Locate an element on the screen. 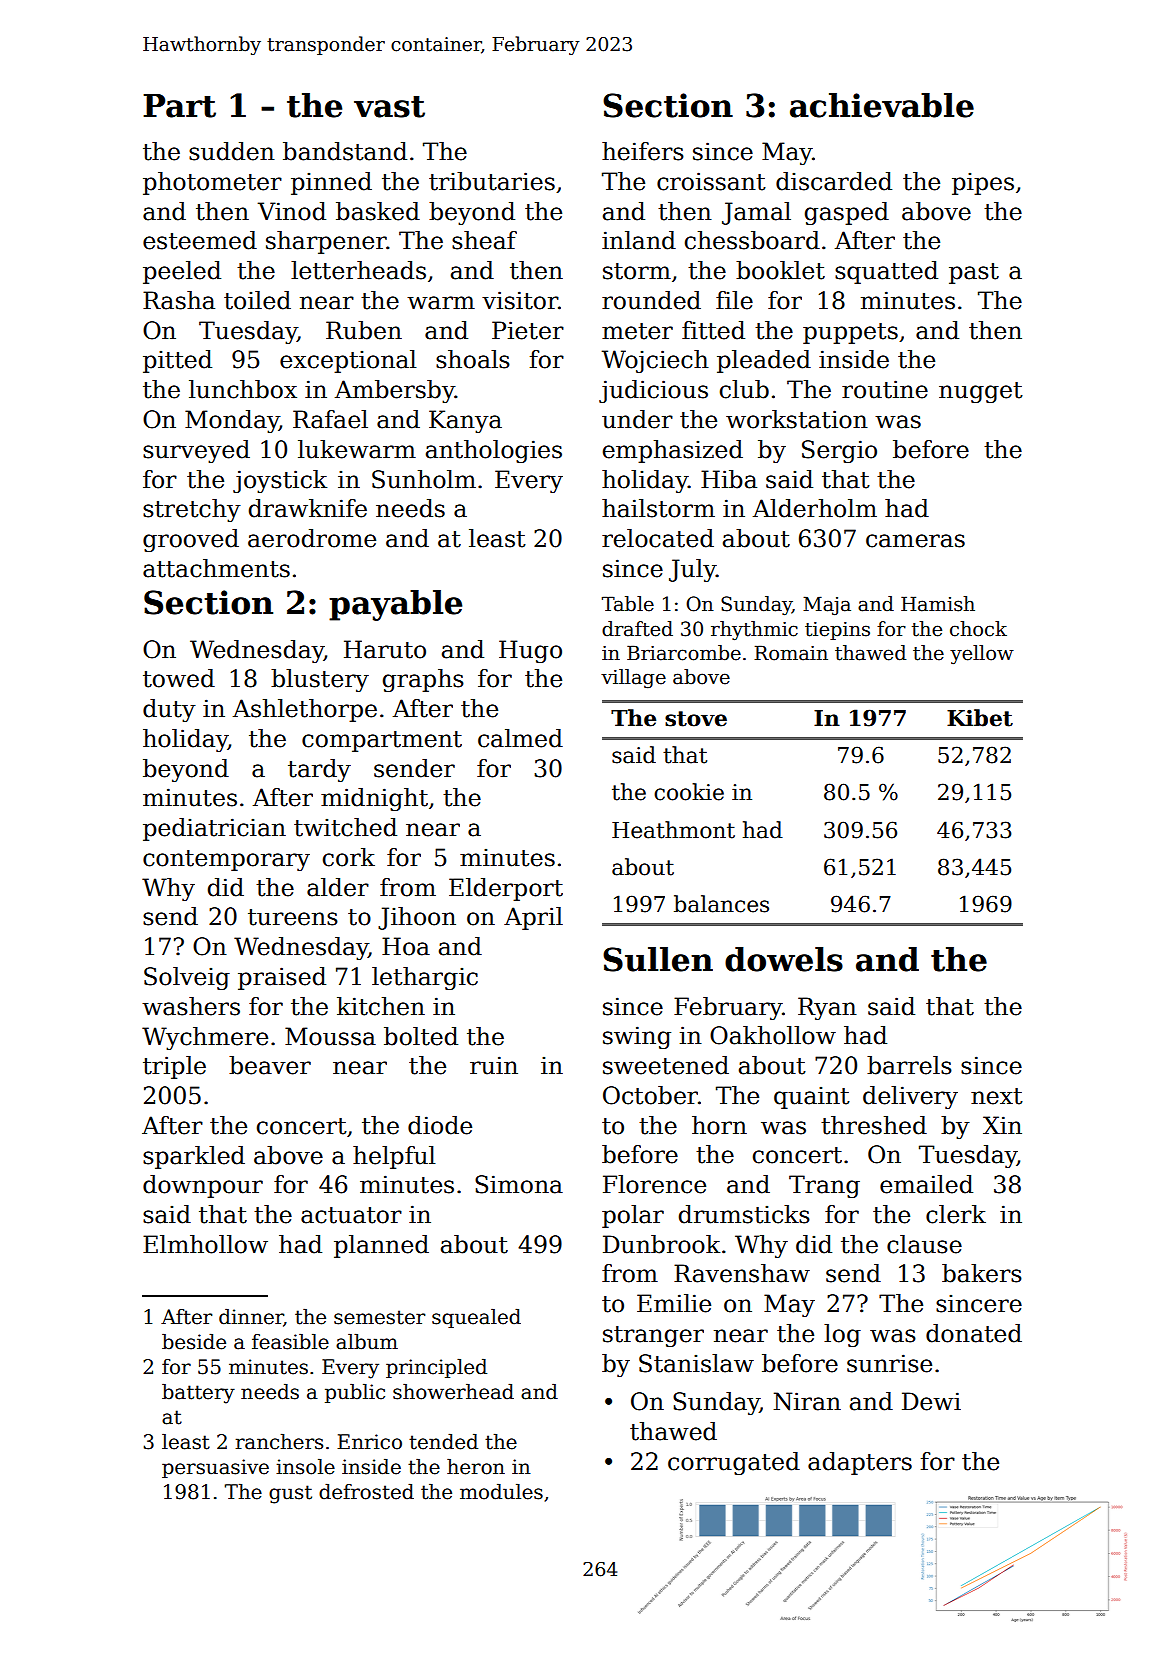 The image size is (1165, 1654). duty is located at coordinates (169, 710).
